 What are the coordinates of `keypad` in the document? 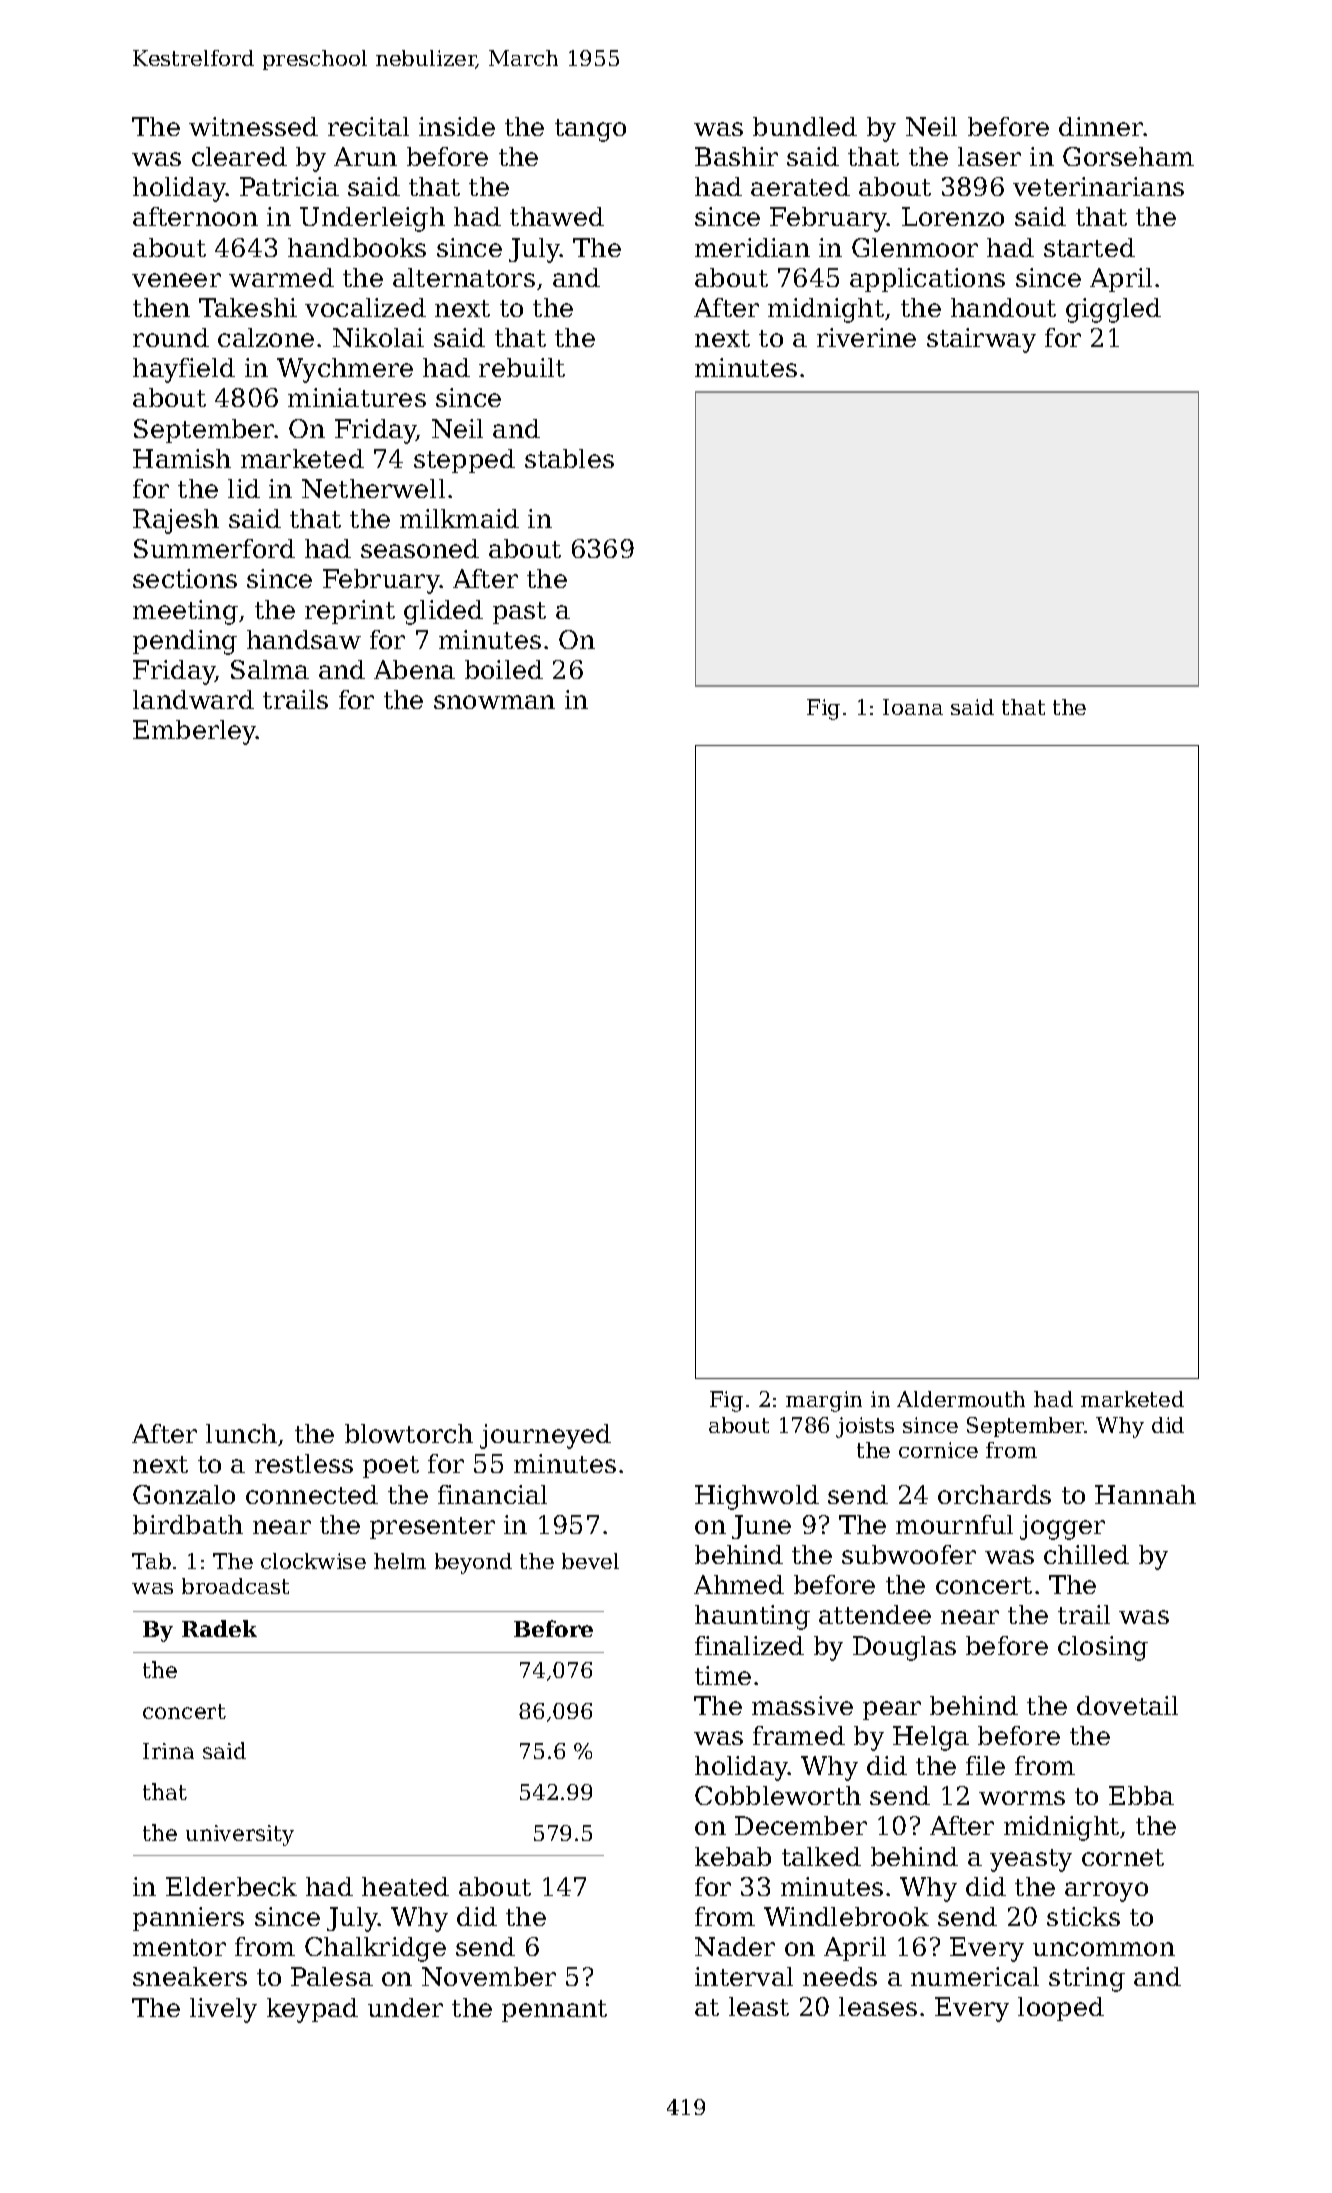 It's located at (312, 2010).
